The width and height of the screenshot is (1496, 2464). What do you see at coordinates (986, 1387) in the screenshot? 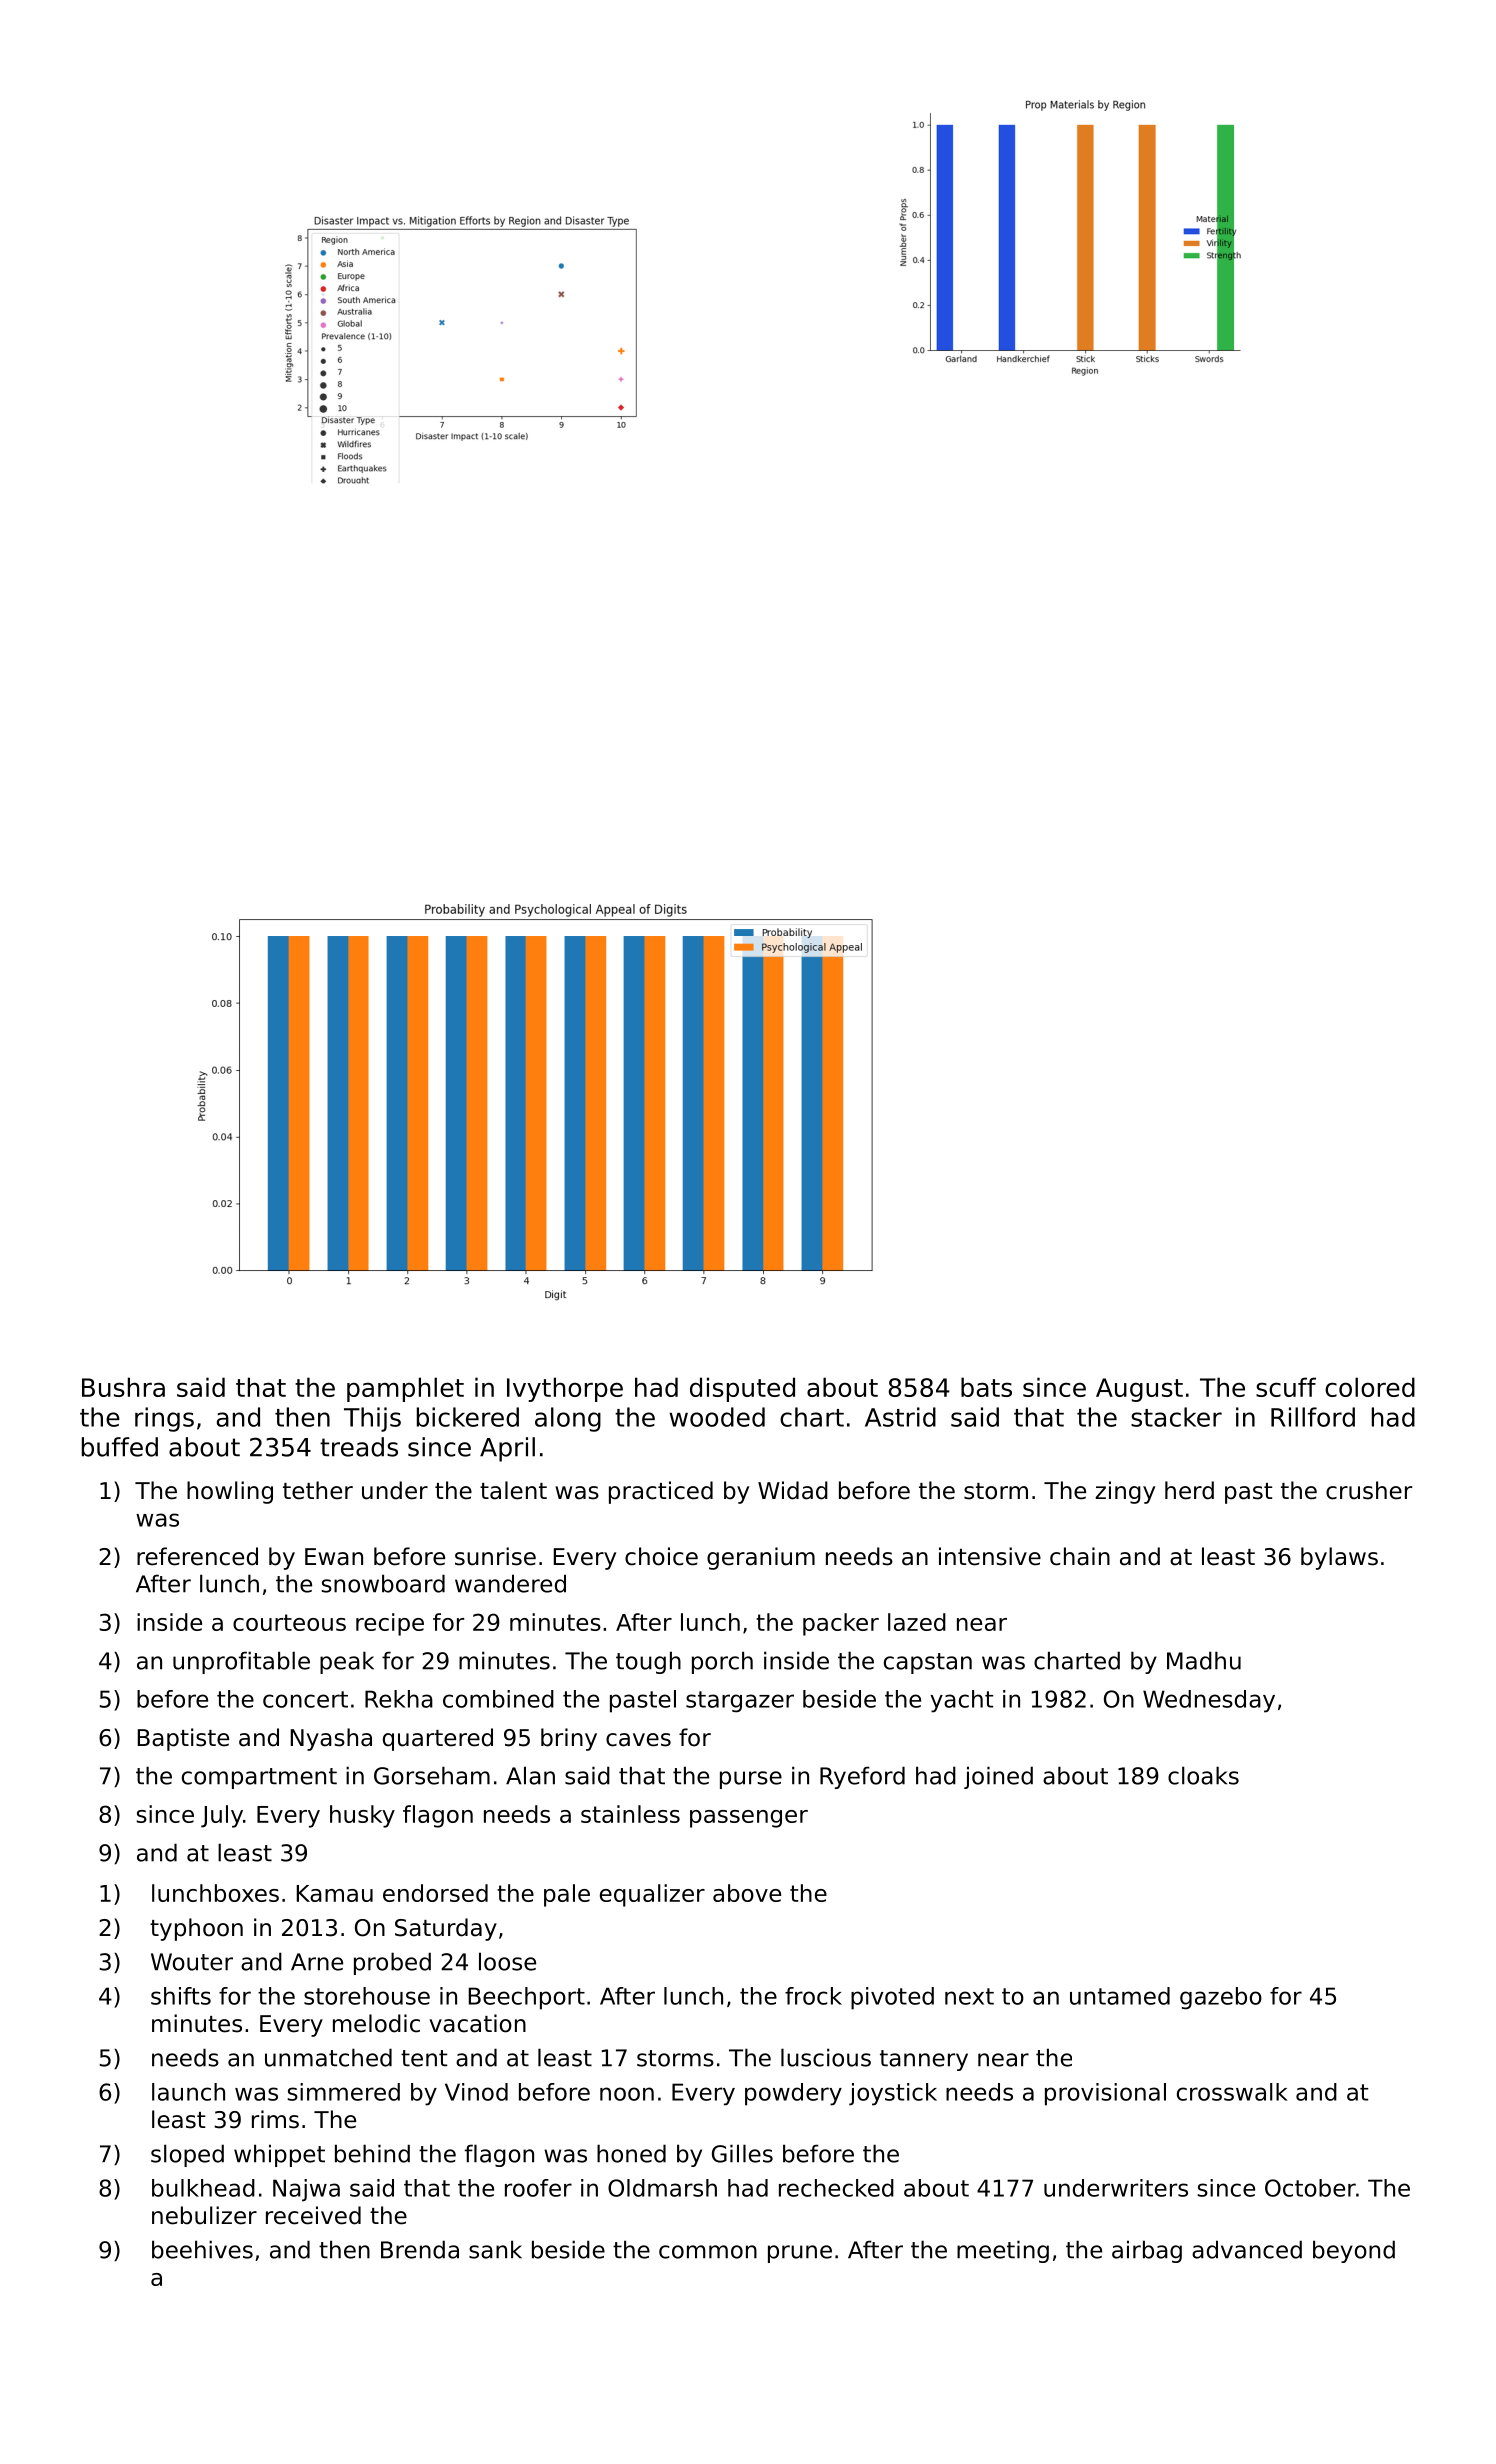
I see `bats` at bounding box center [986, 1387].
